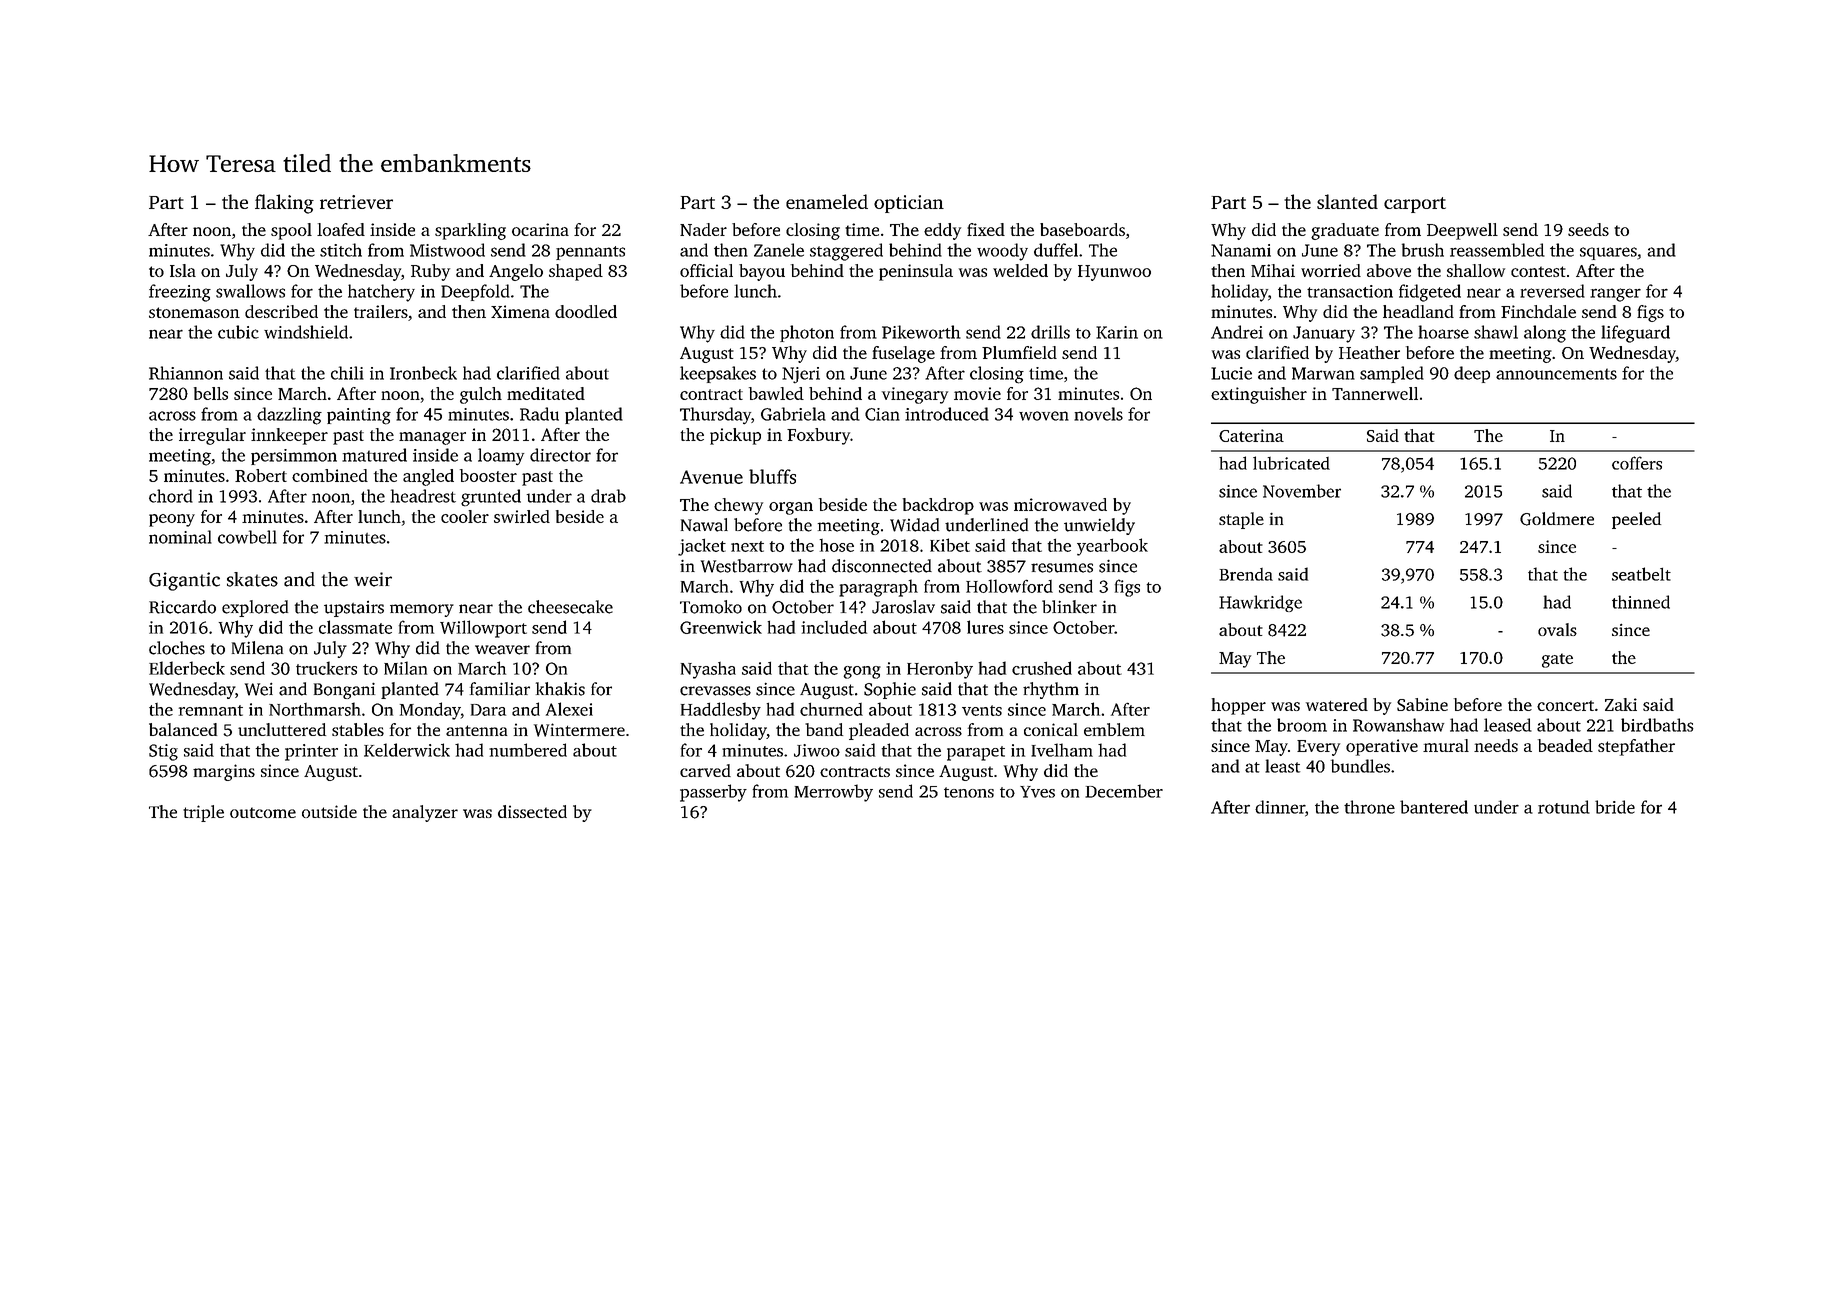  I want to click on cubic, so click(238, 332).
